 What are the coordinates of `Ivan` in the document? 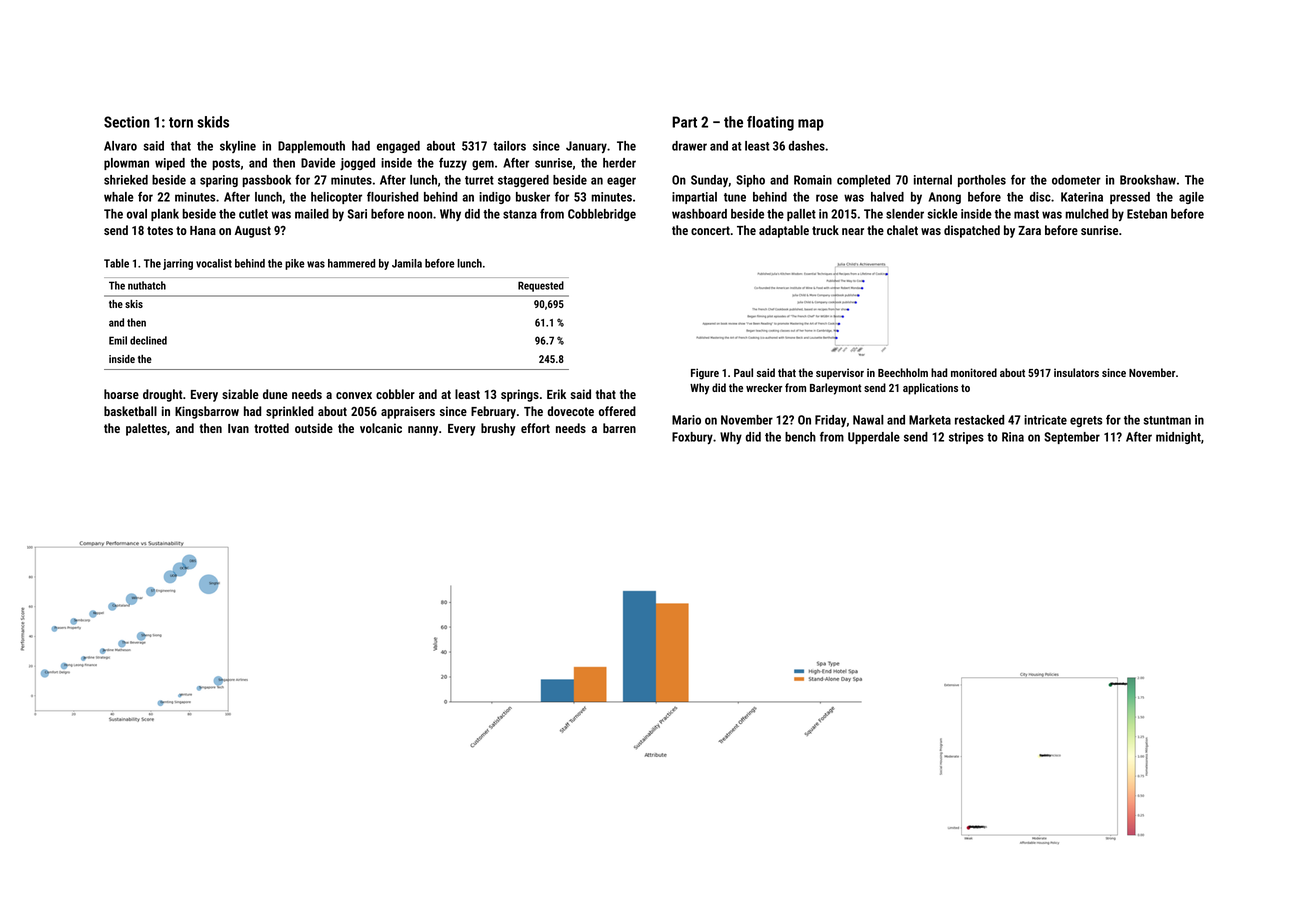 It's located at (238, 428).
